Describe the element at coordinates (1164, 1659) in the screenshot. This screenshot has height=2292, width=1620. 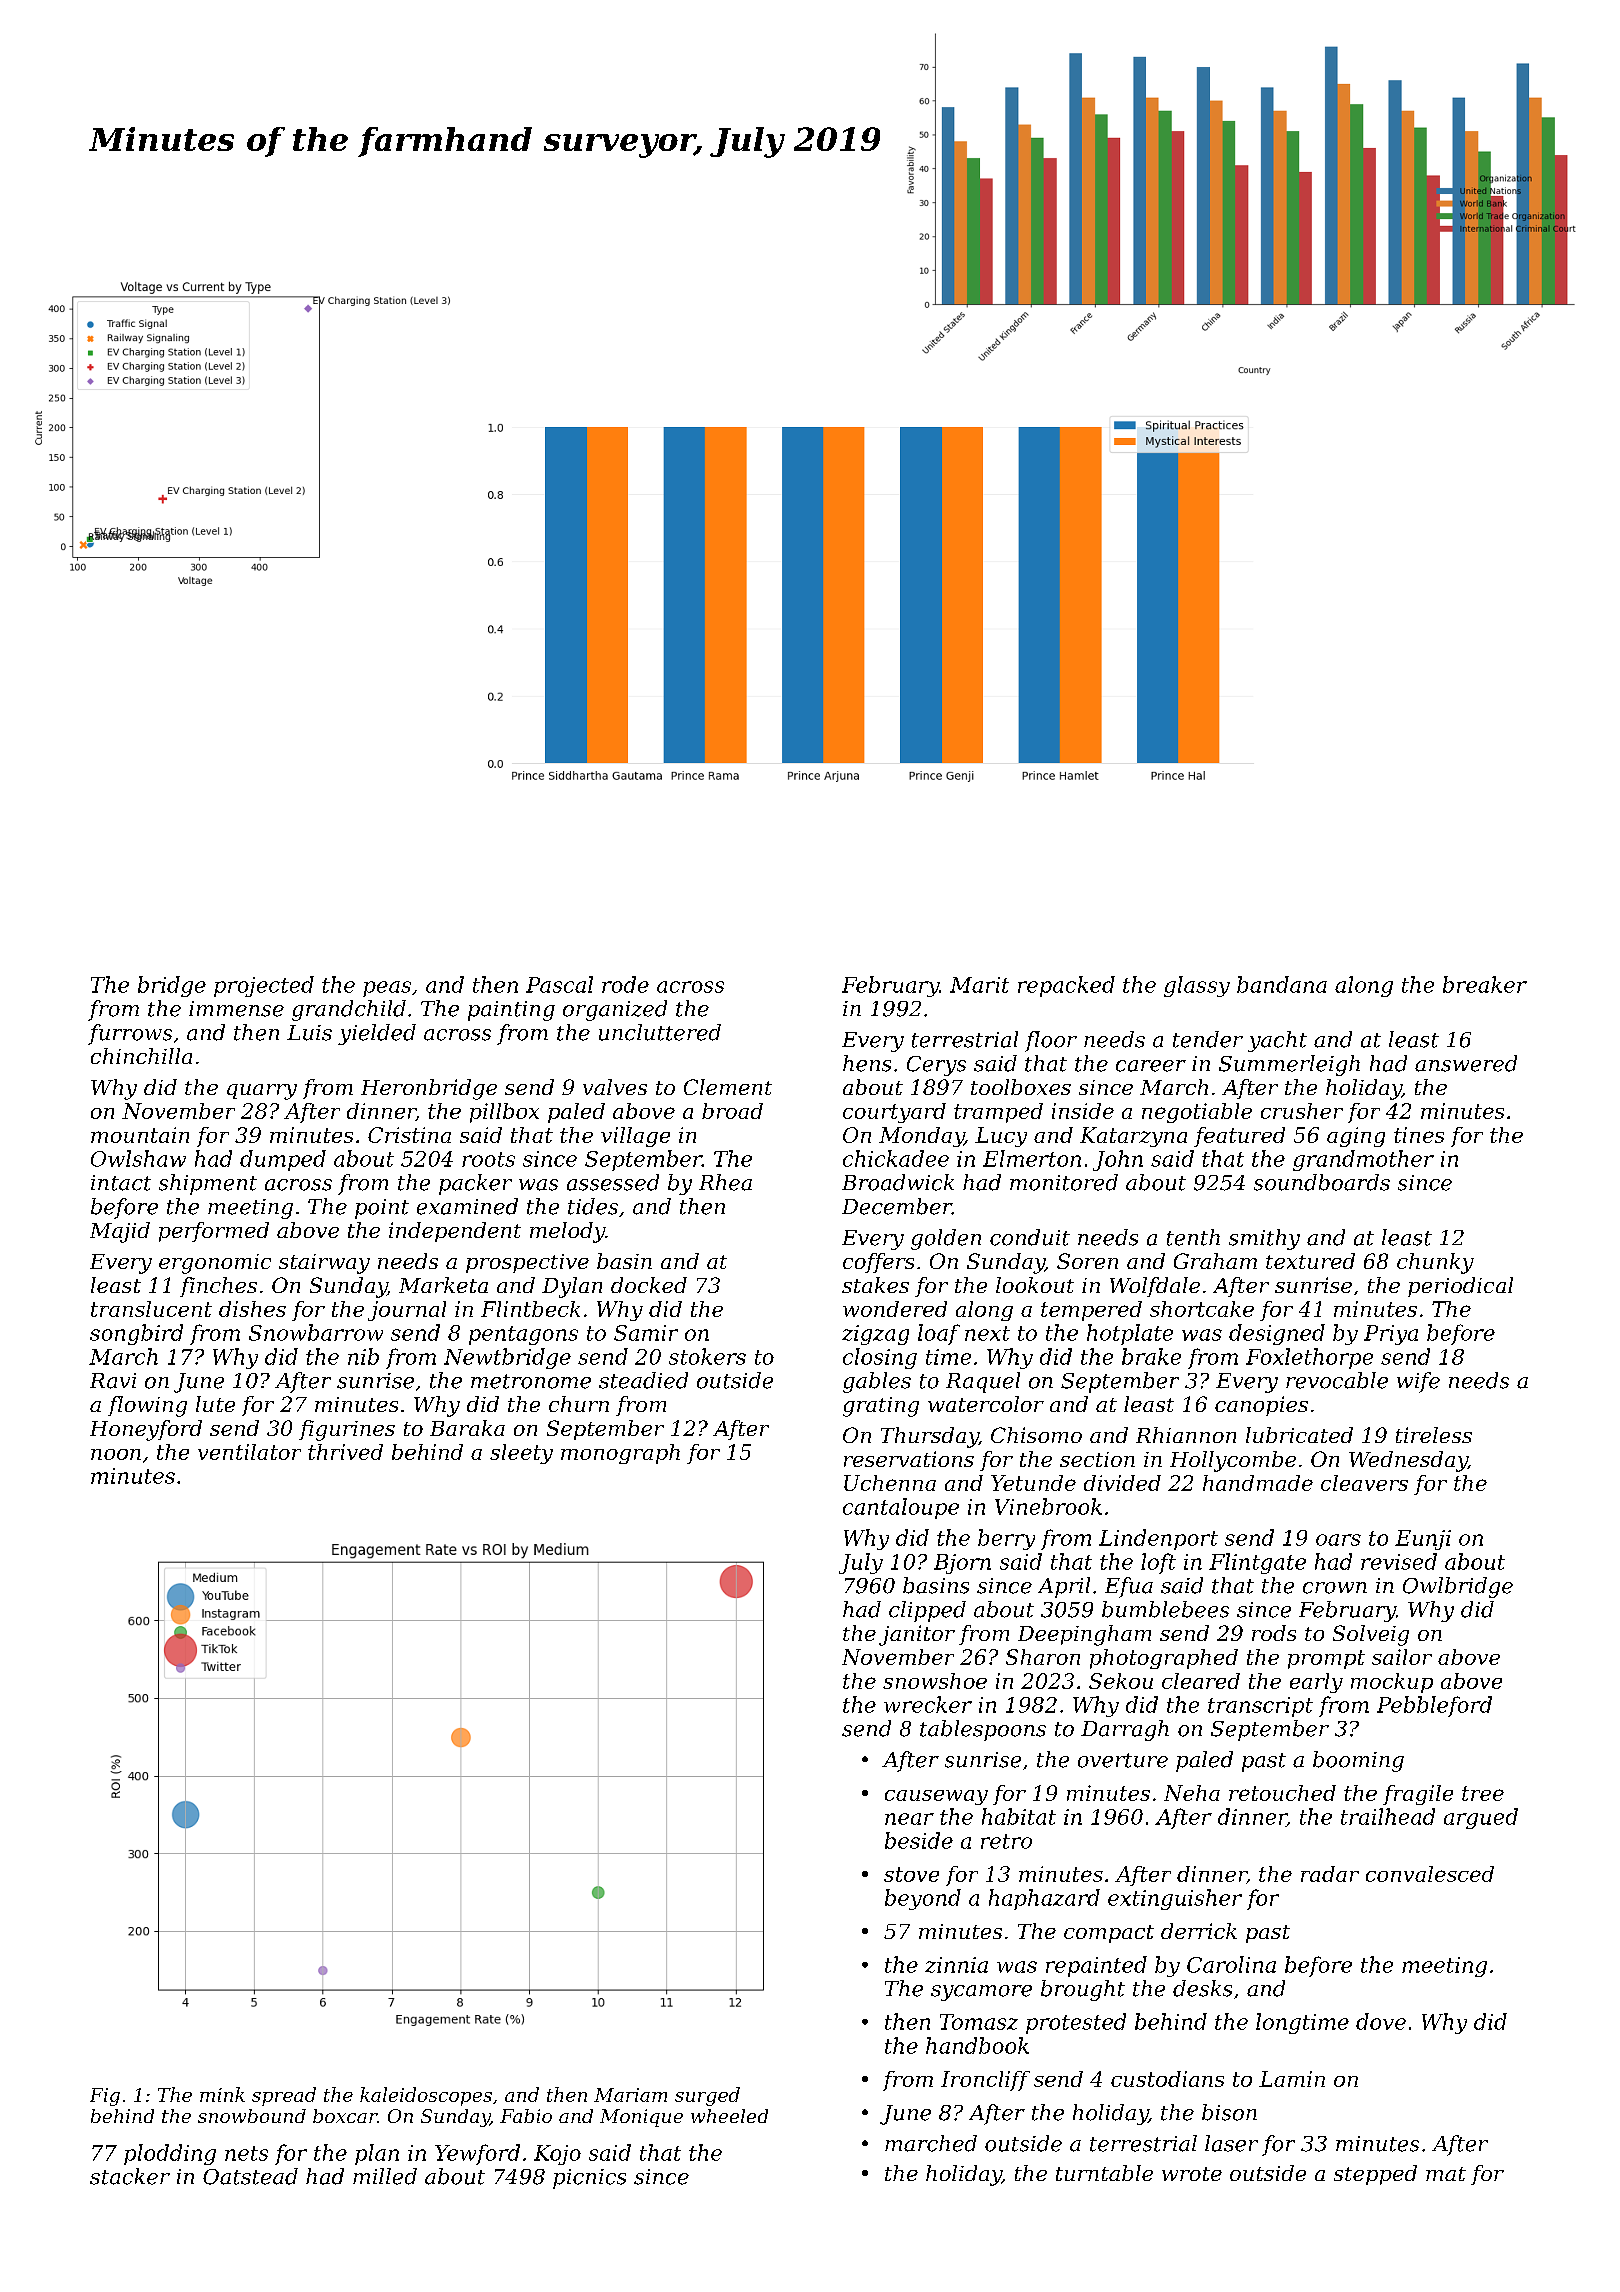
I see `photographed` at that location.
